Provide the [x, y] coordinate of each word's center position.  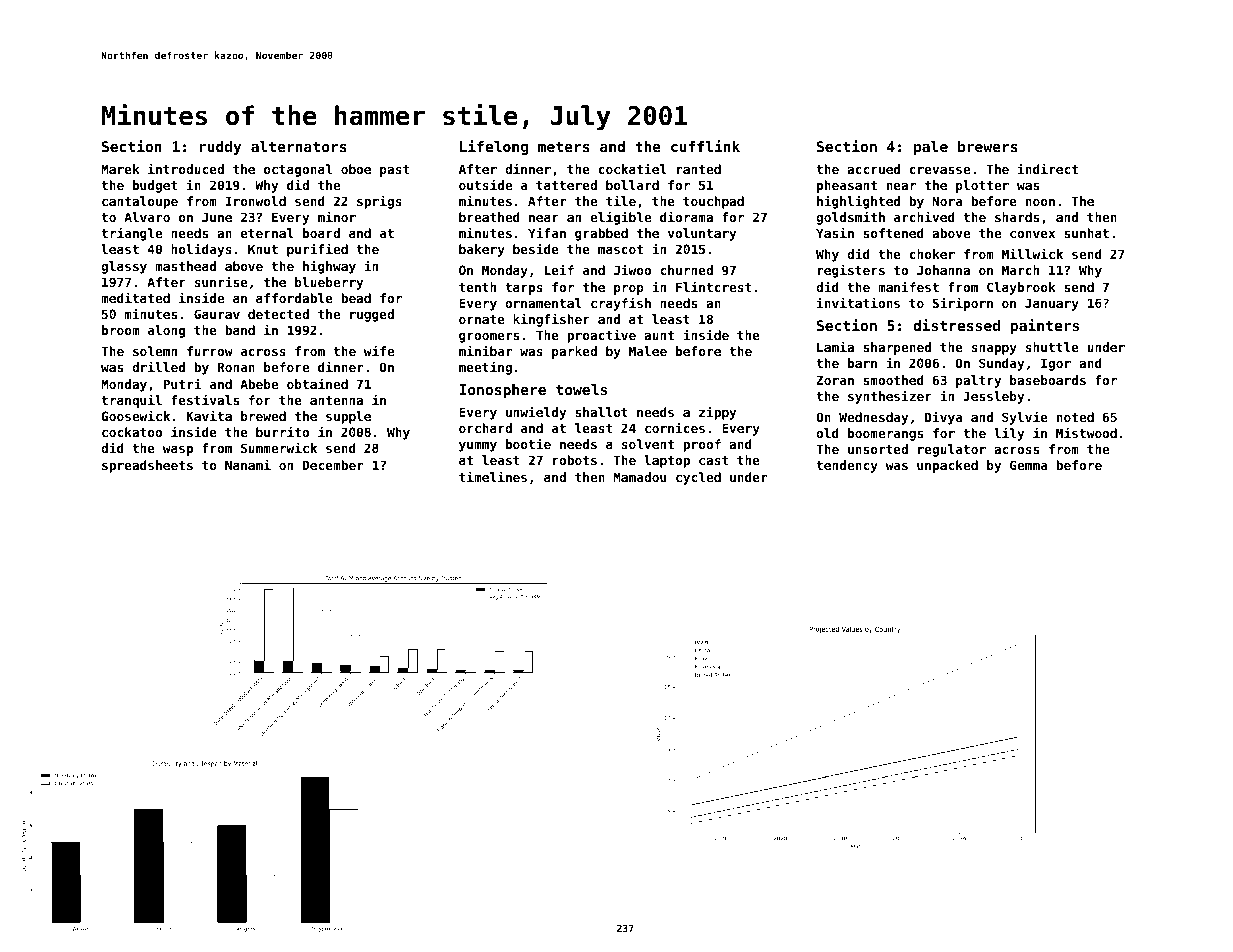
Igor [1056, 364]
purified [317, 250]
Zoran [835, 380]
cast [713, 460]
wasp [178, 451]
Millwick [1032, 253]
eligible [620, 218]
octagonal [298, 170]
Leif [559, 269]
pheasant [847, 186]
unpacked [947, 466]
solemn [155, 351]
